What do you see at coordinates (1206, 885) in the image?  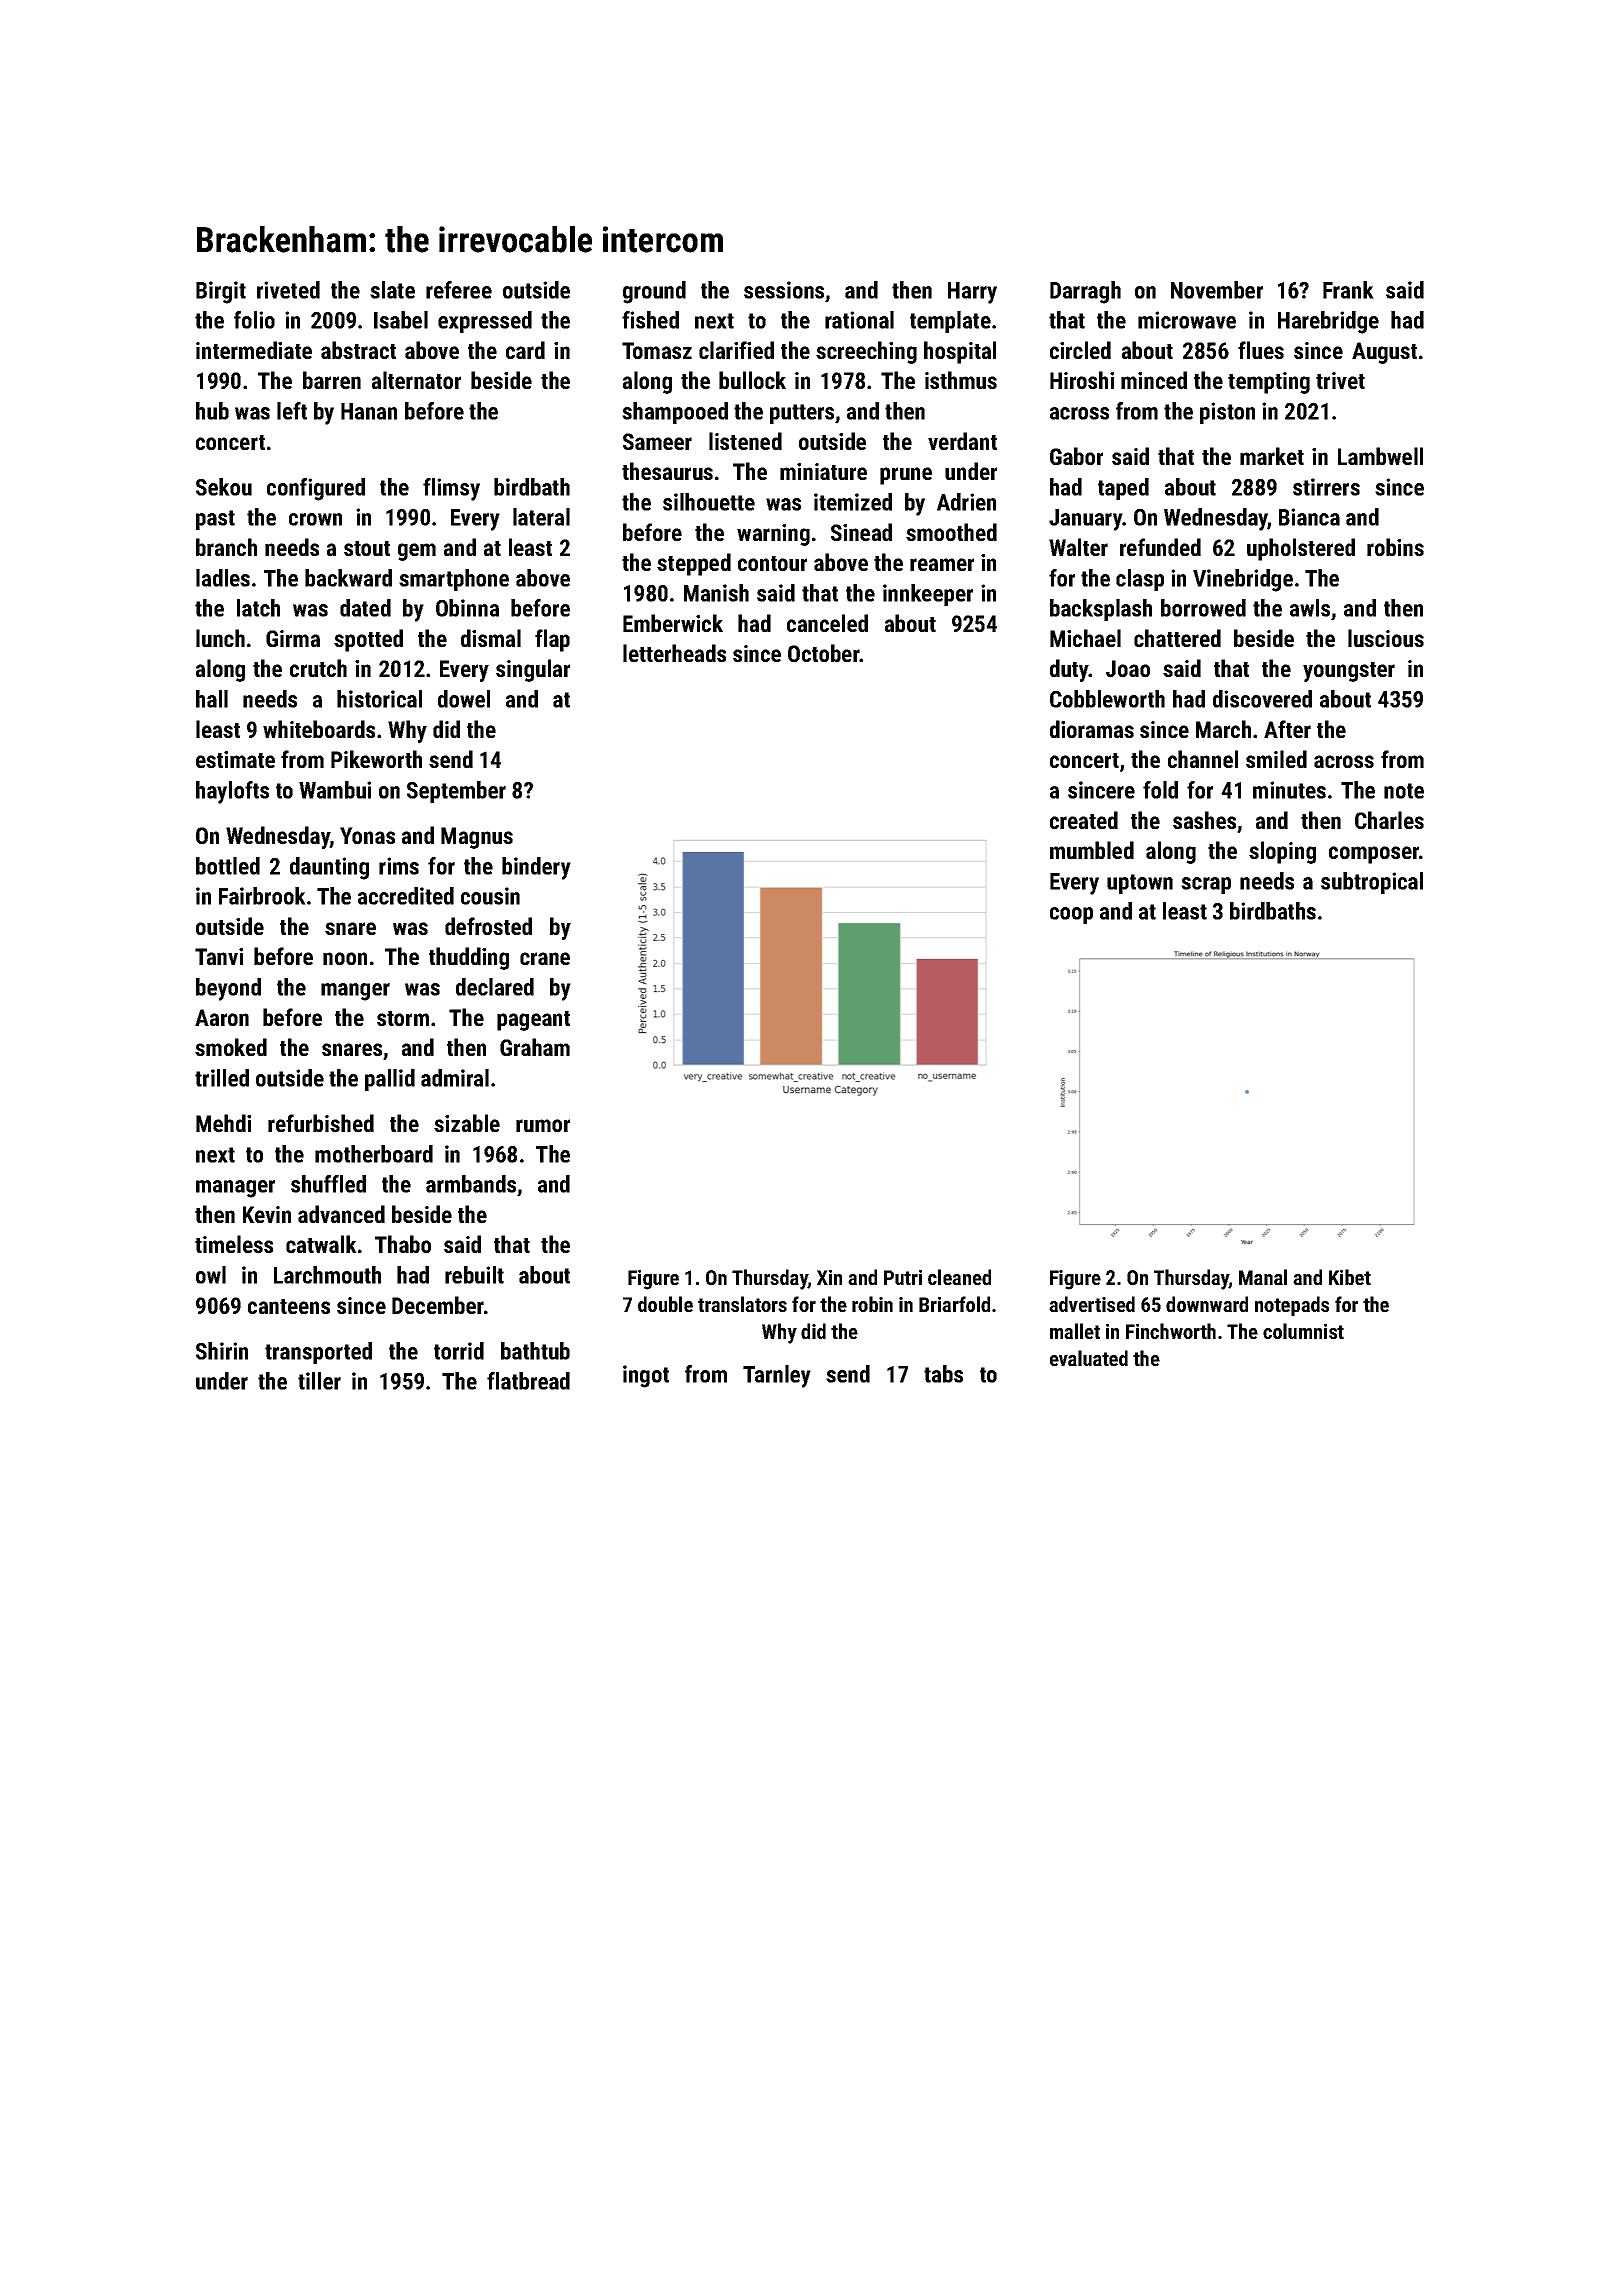 I see `scrap` at bounding box center [1206, 885].
